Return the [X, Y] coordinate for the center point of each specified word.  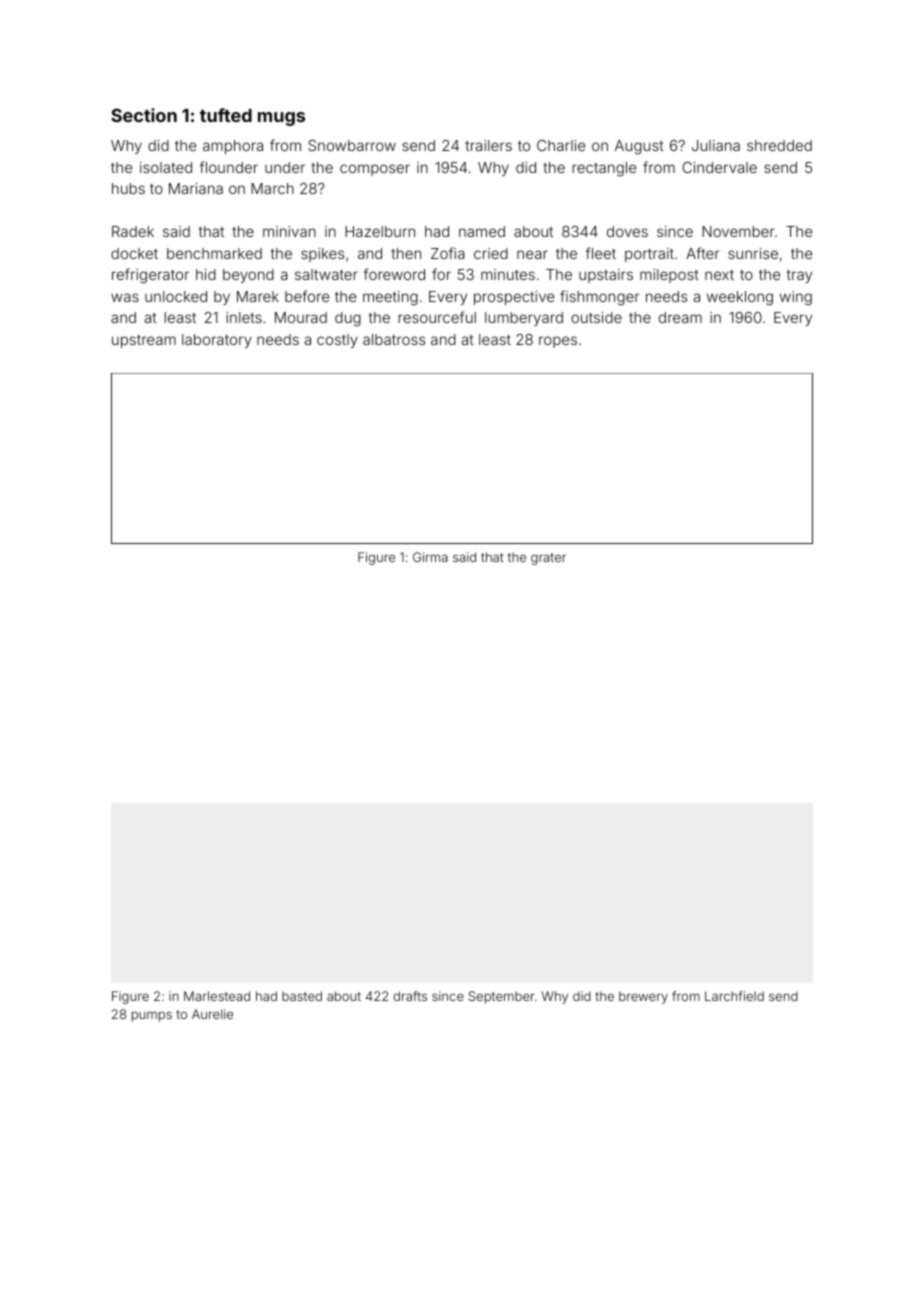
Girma [430, 557]
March [272, 188]
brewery [643, 997]
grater [548, 559]
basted [302, 996]
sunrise [753, 253]
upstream [144, 341]
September [501, 997]
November [738, 231]
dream [680, 317]
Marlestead [217, 996]
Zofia [448, 253]
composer [375, 170]
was [125, 297]
